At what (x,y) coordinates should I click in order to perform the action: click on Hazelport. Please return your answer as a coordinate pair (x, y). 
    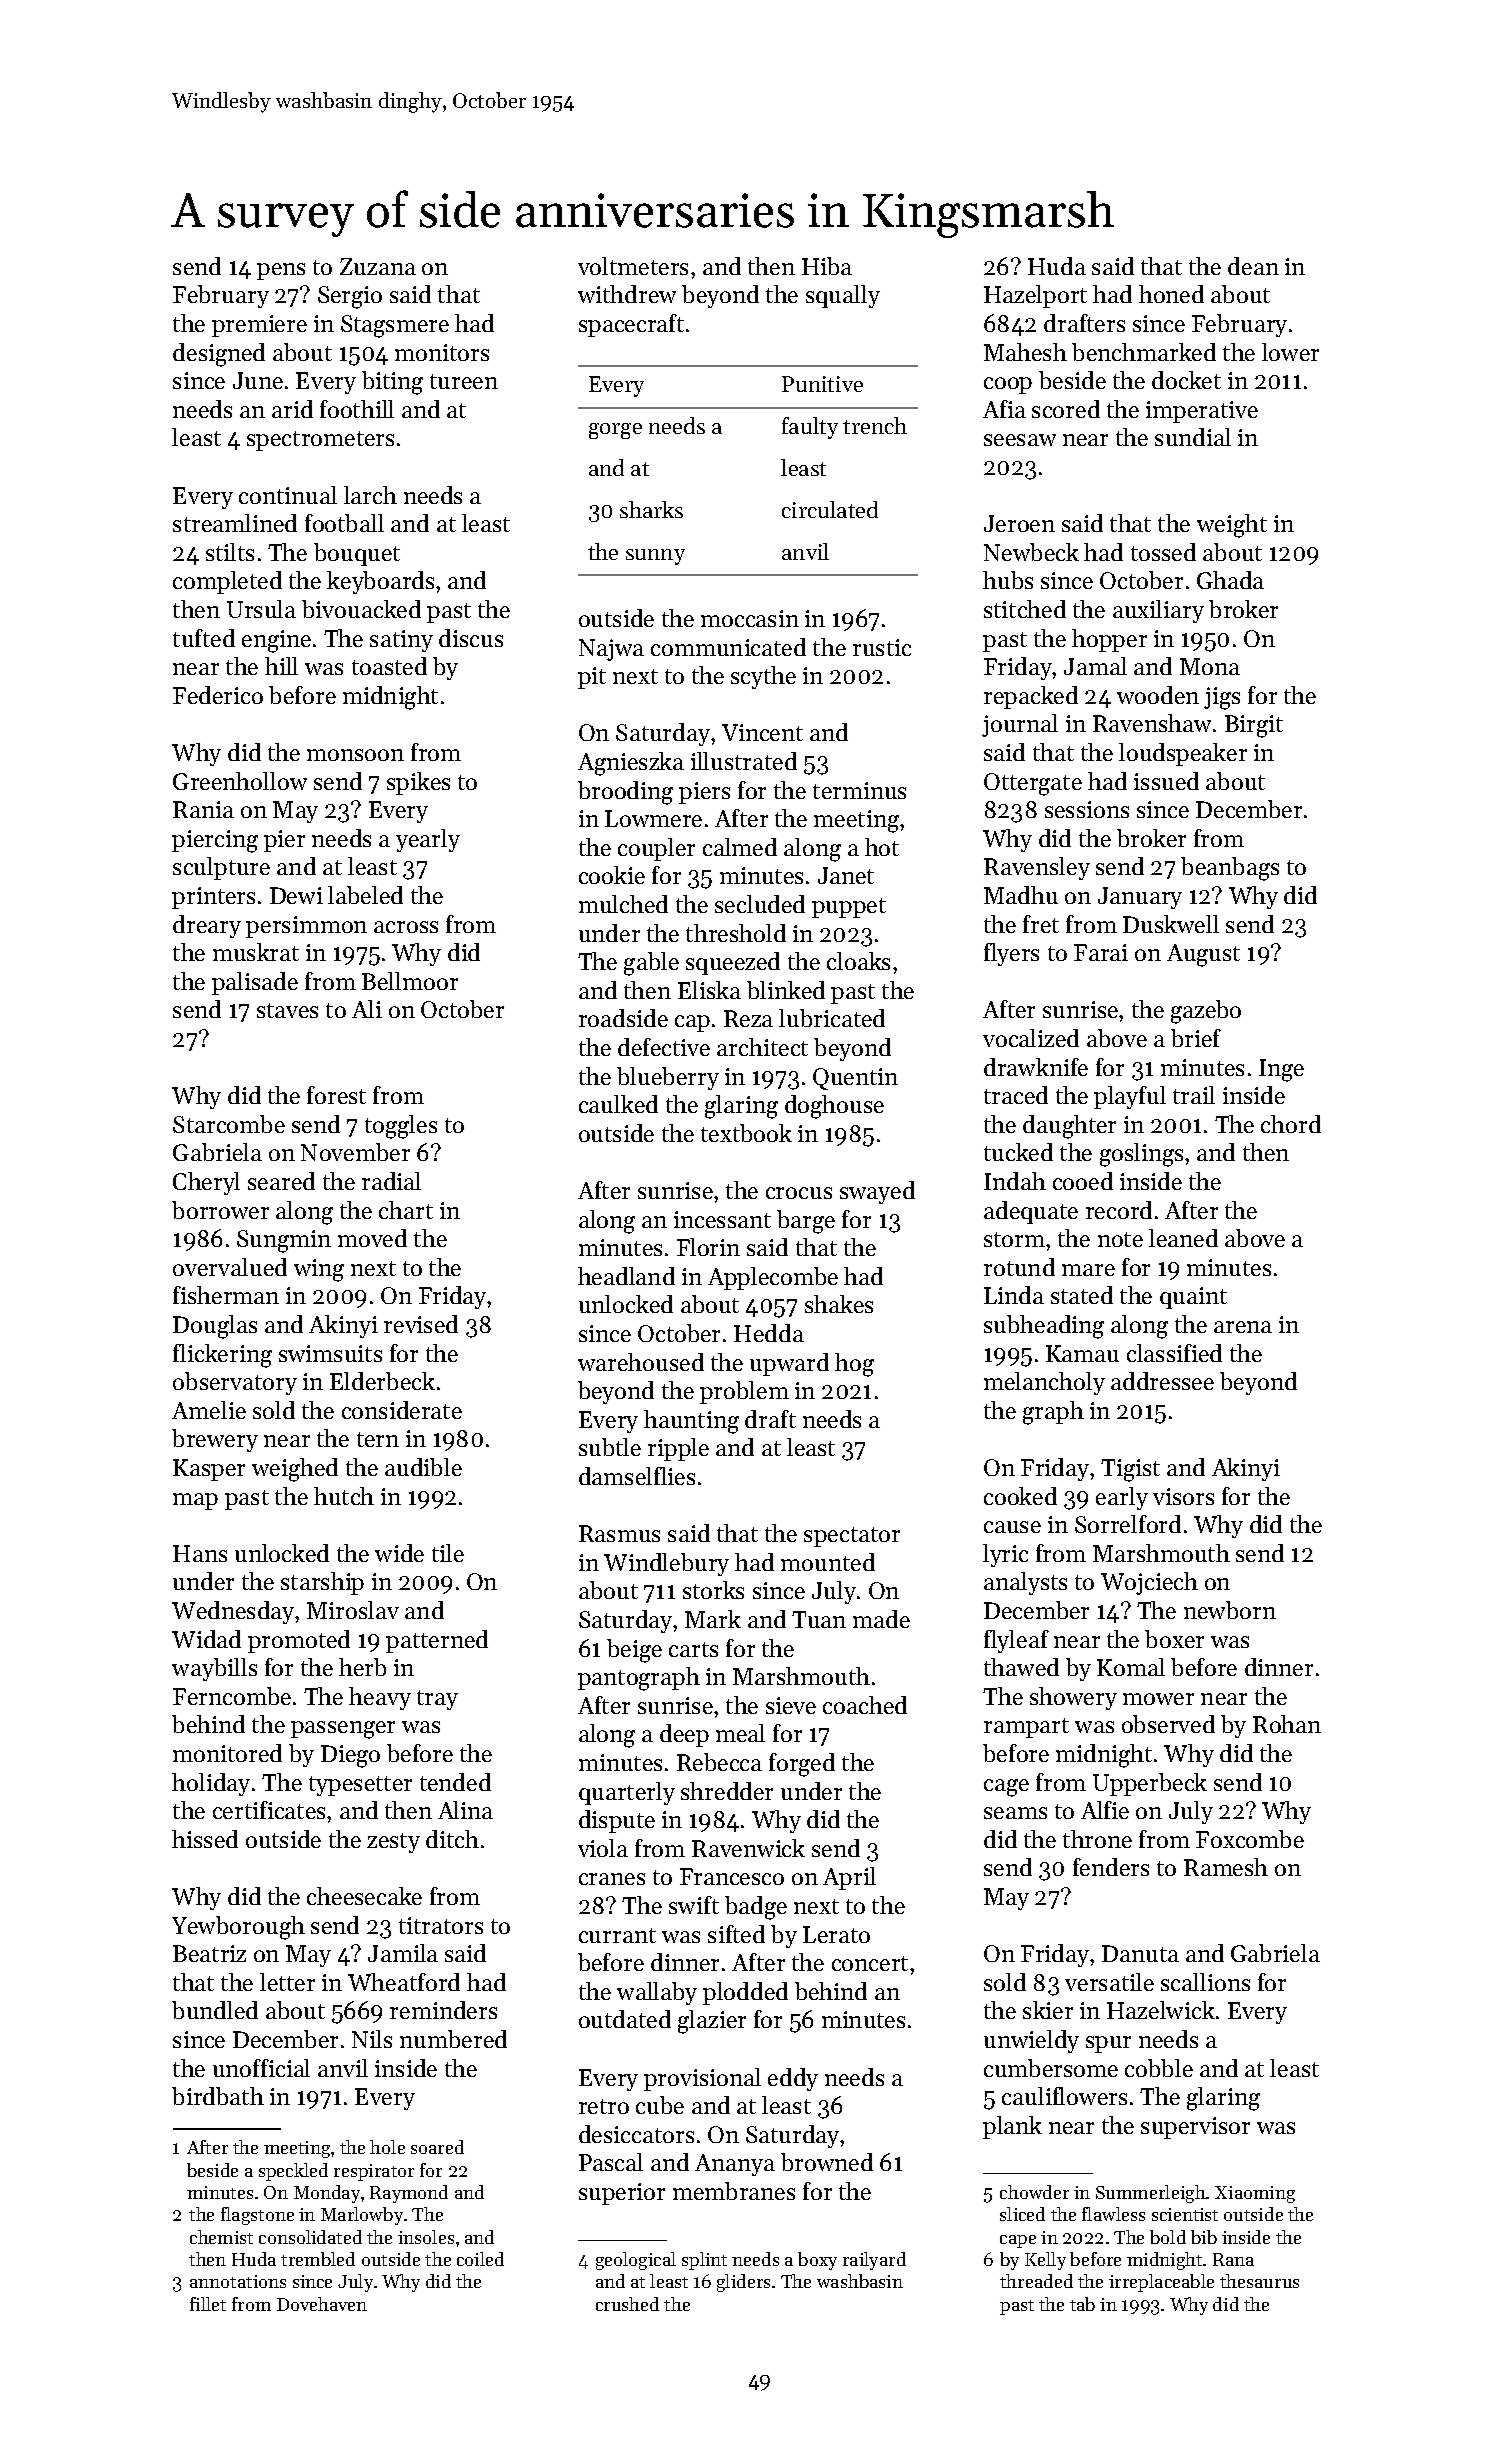
    Looking at the image, I should click on (1035, 296).
